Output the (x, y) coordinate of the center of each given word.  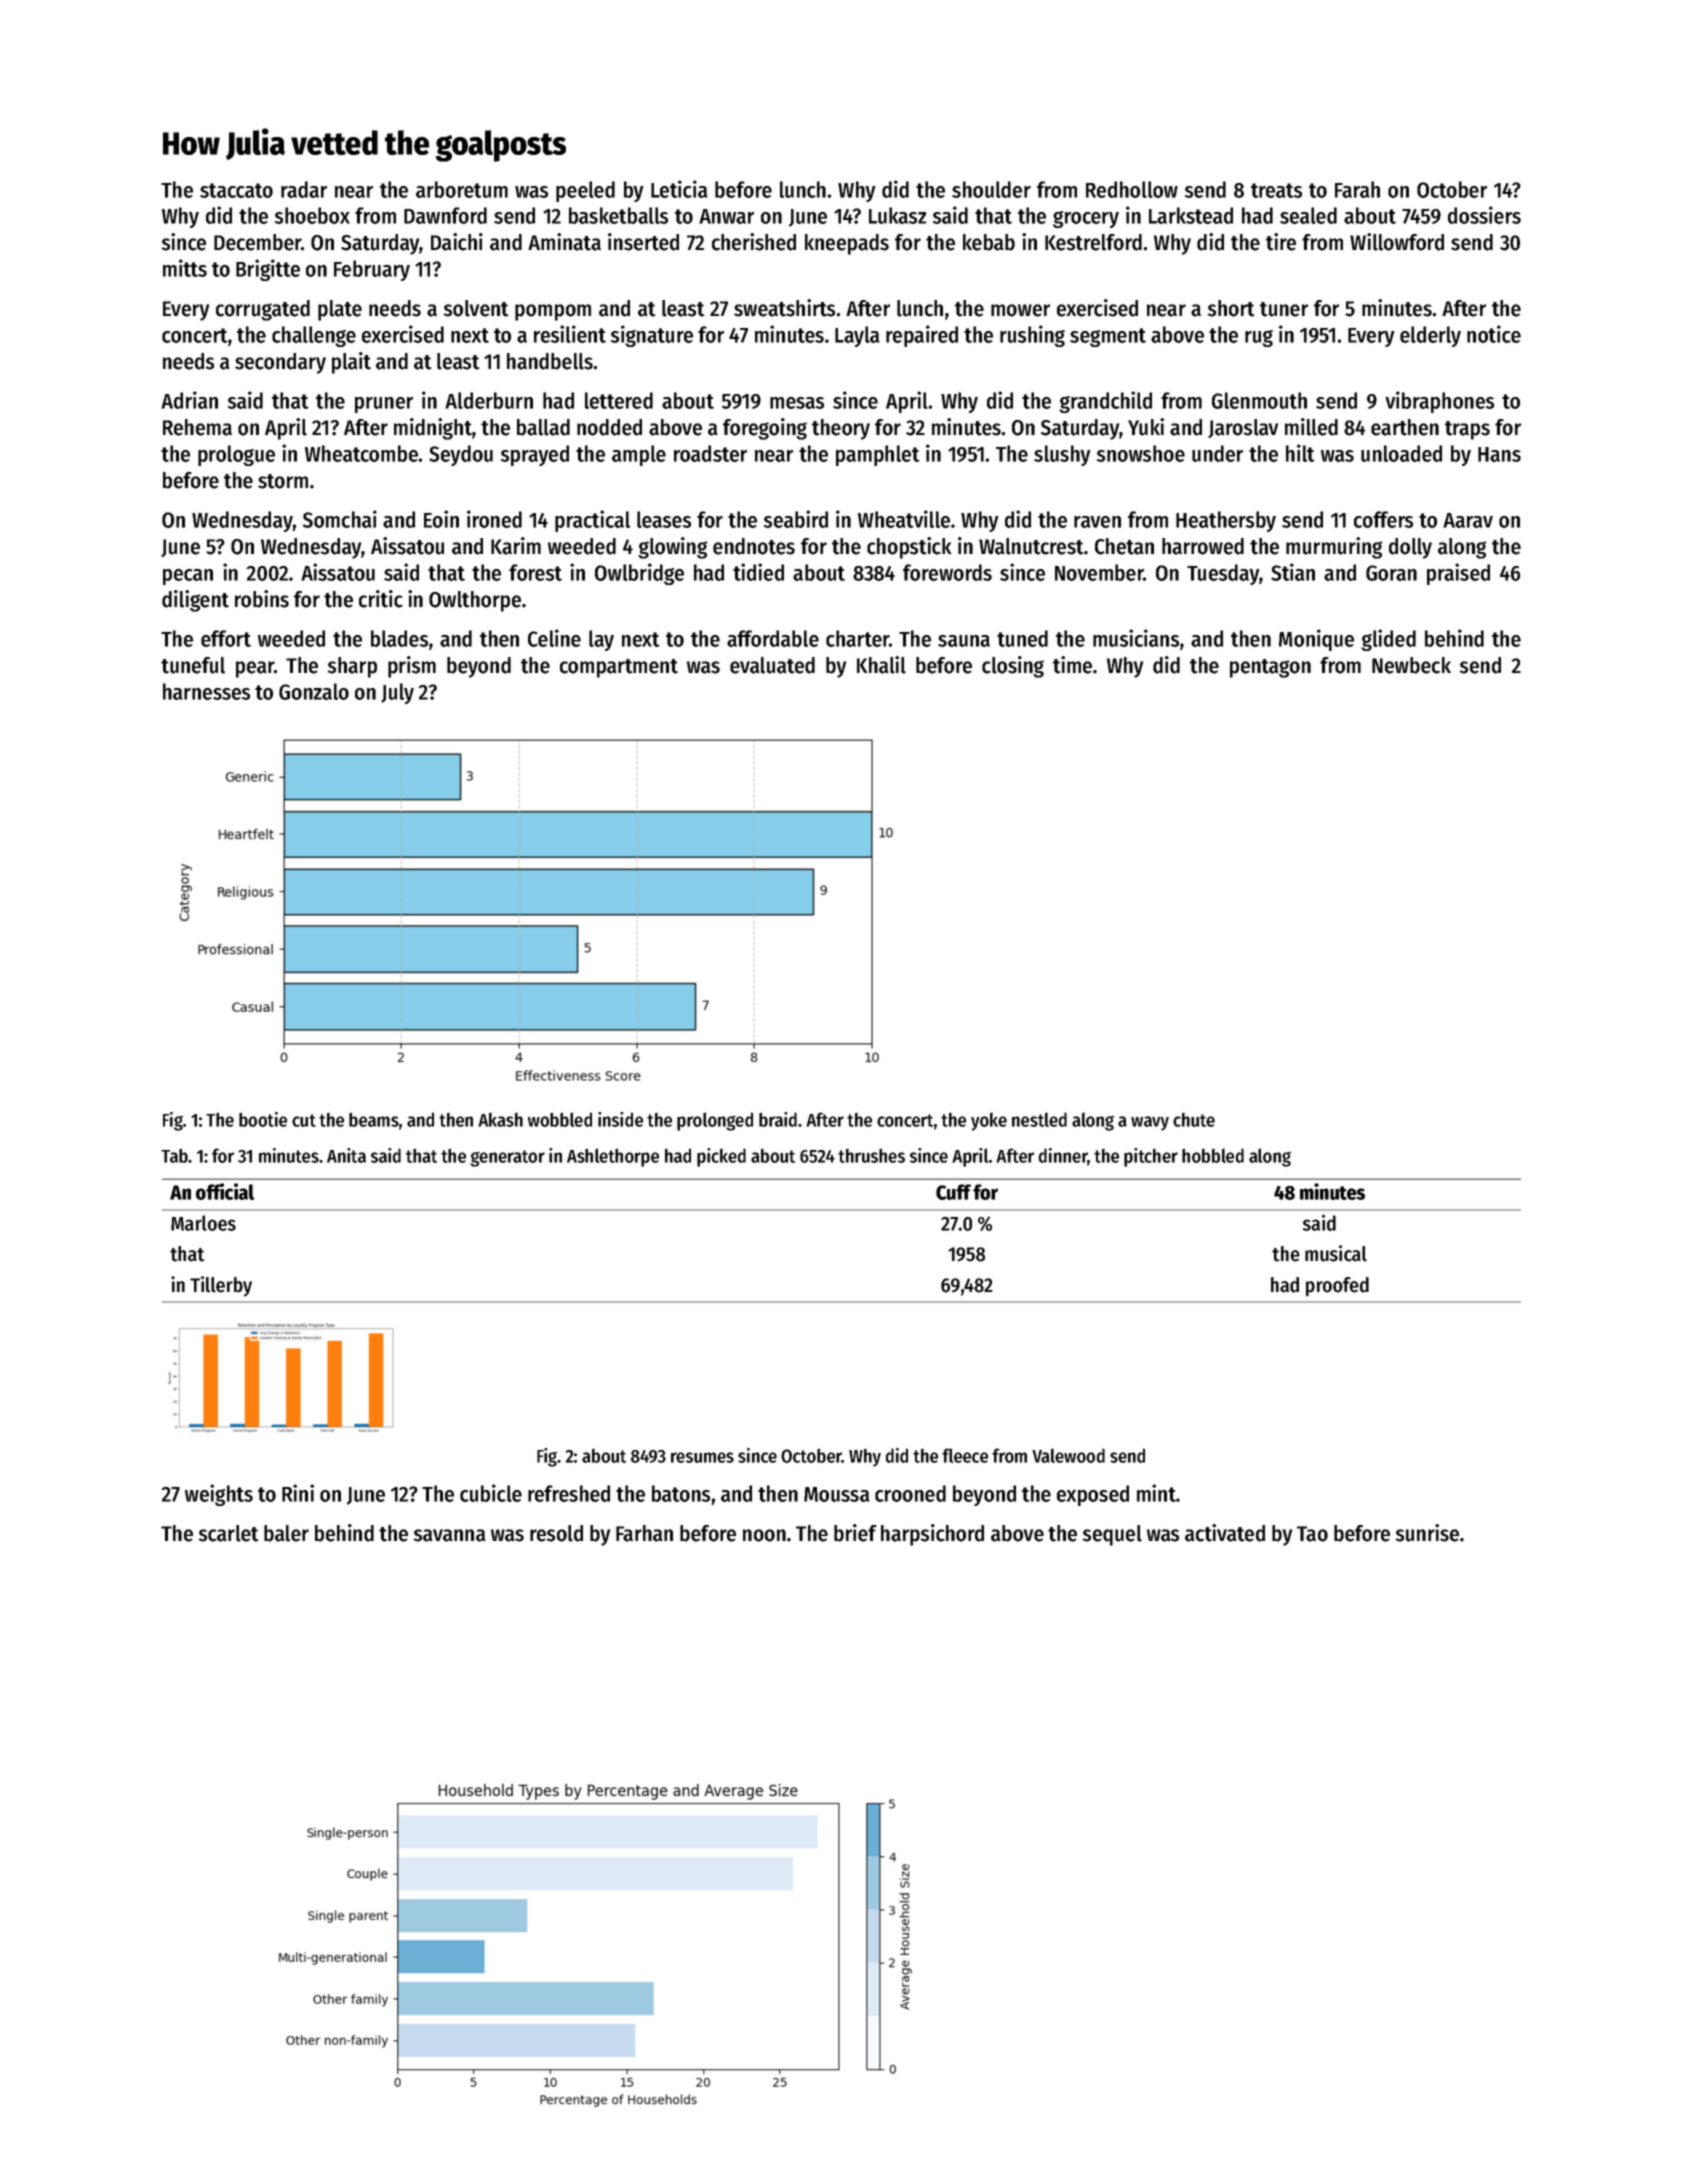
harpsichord (932, 1535)
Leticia (679, 189)
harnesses (206, 691)
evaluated (772, 665)
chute (1194, 1120)
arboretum (462, 189)
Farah (1357, 189)
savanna (449, 1535)
